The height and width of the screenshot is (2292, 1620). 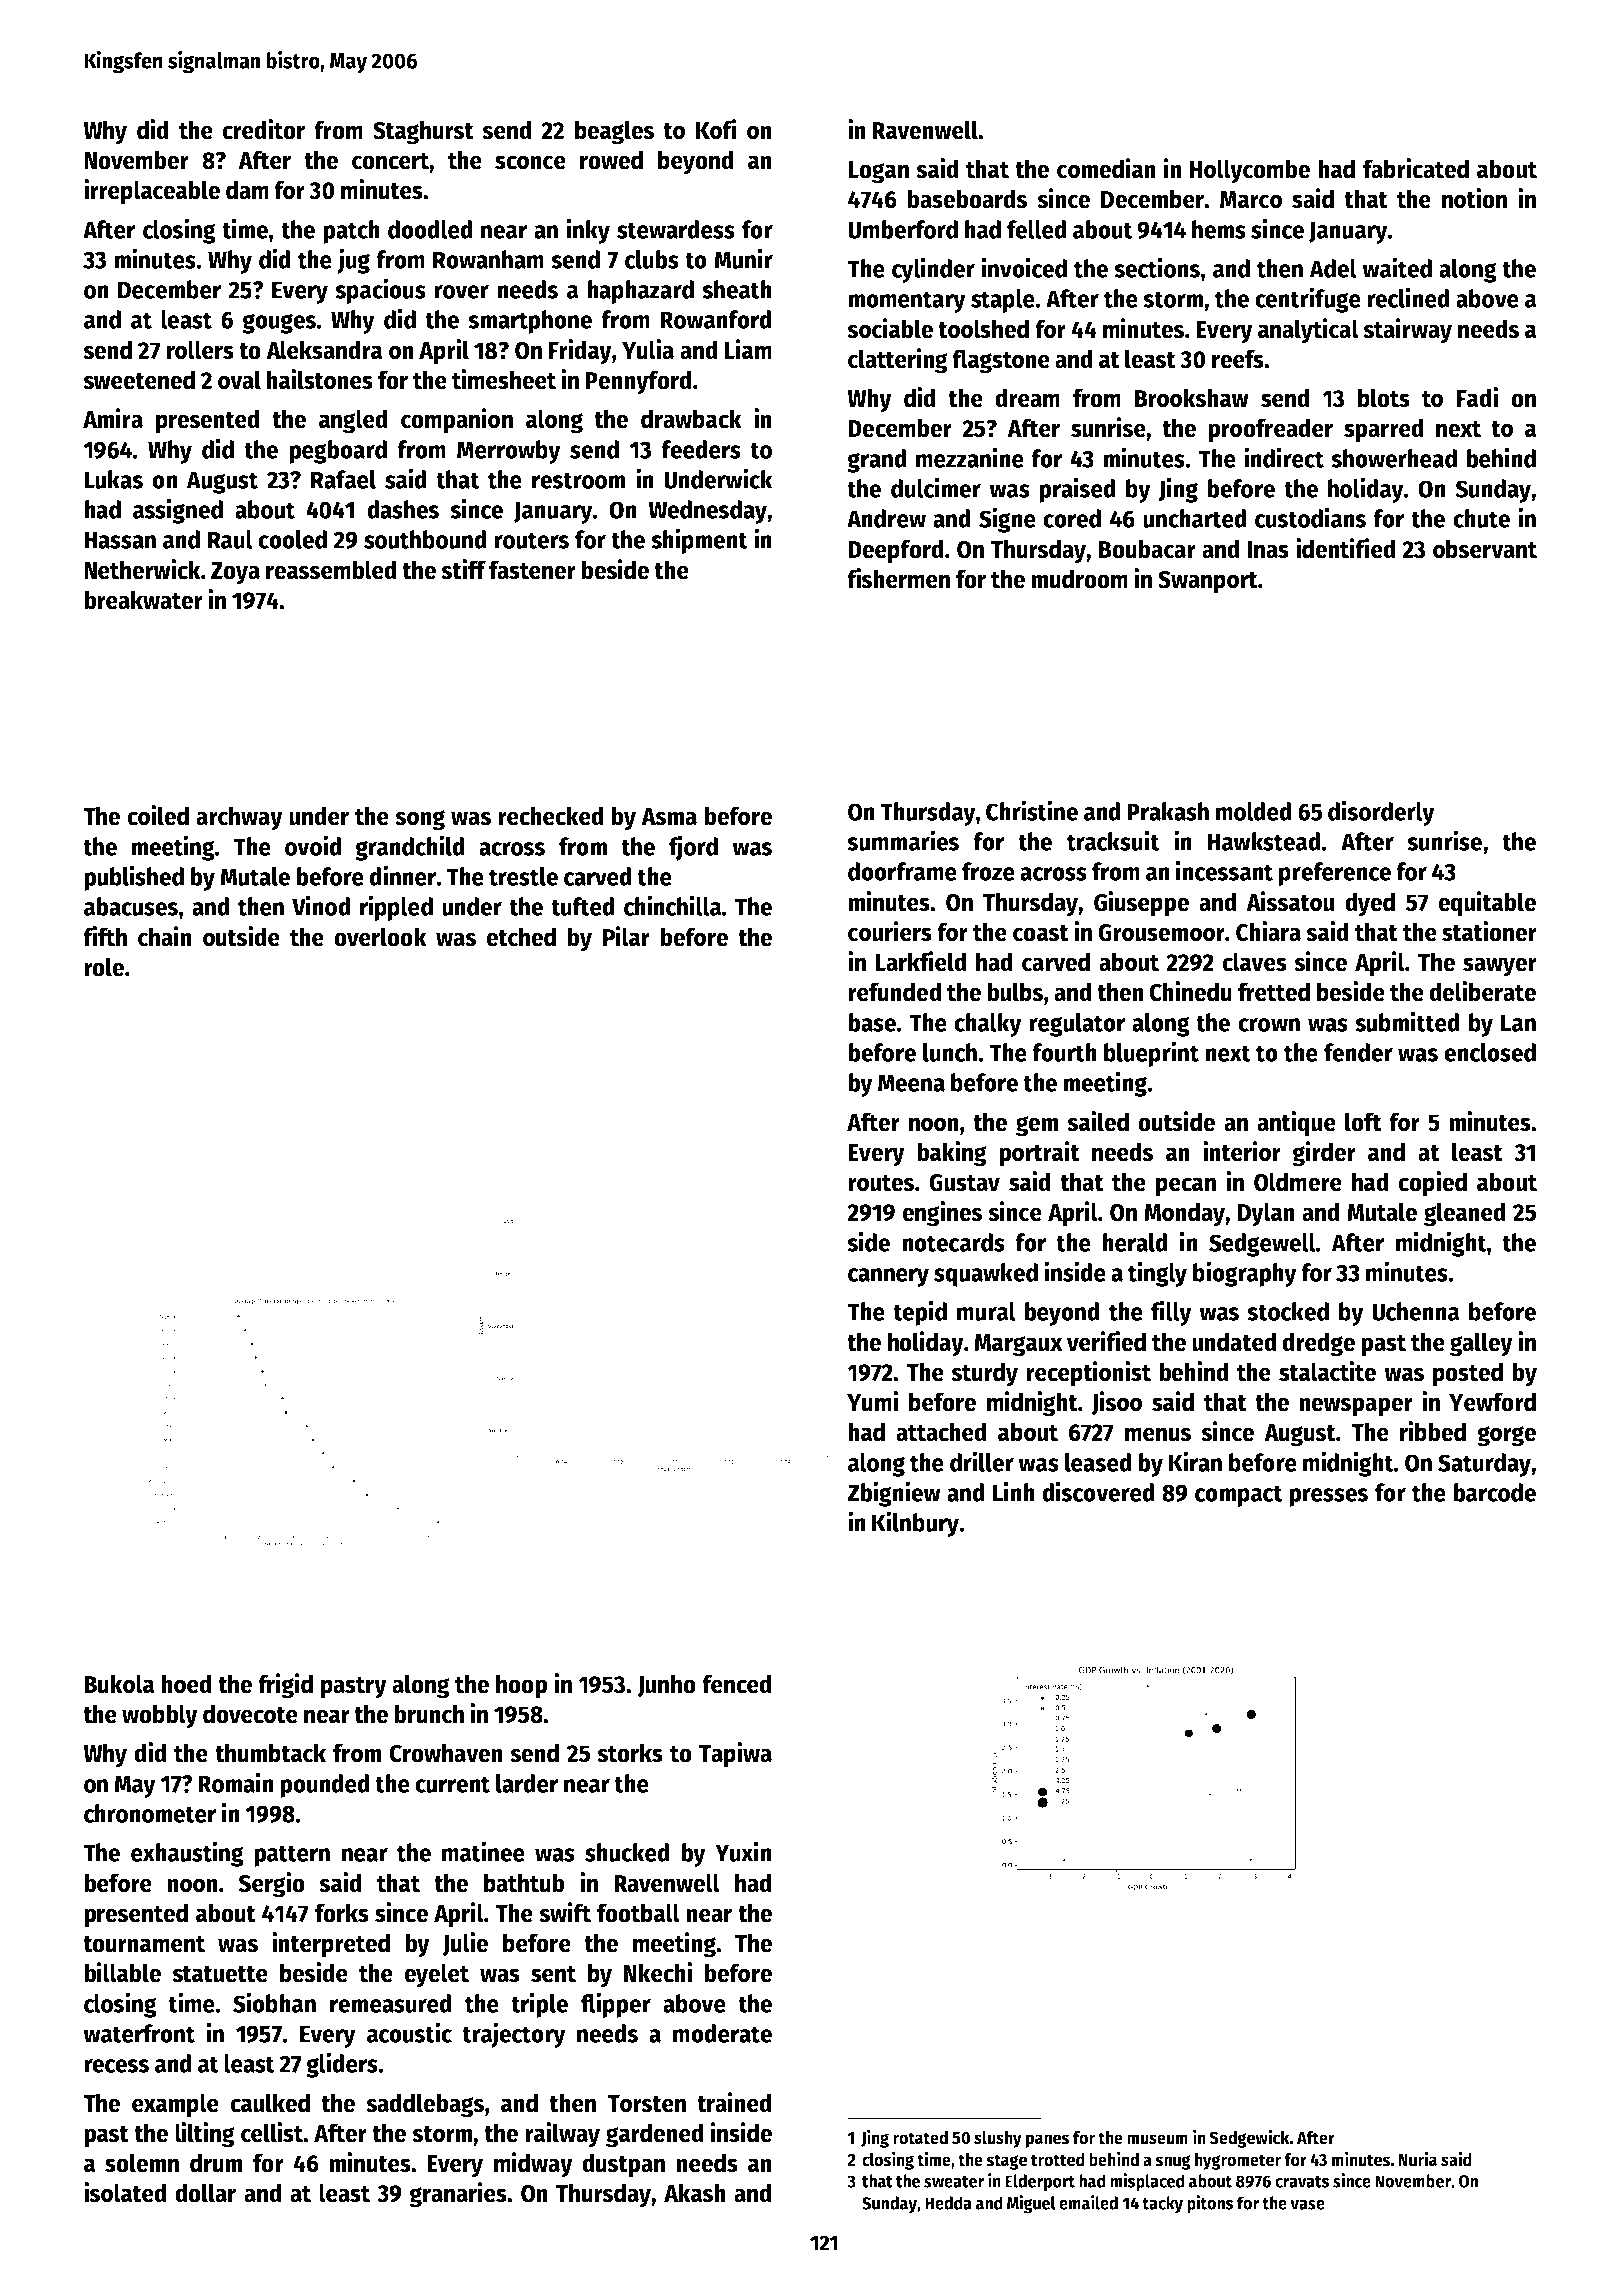 What do you see at coordinates (1465, 1214) in the screenshot?
I see `gleaned` at bounding box center [1465, 1214].
